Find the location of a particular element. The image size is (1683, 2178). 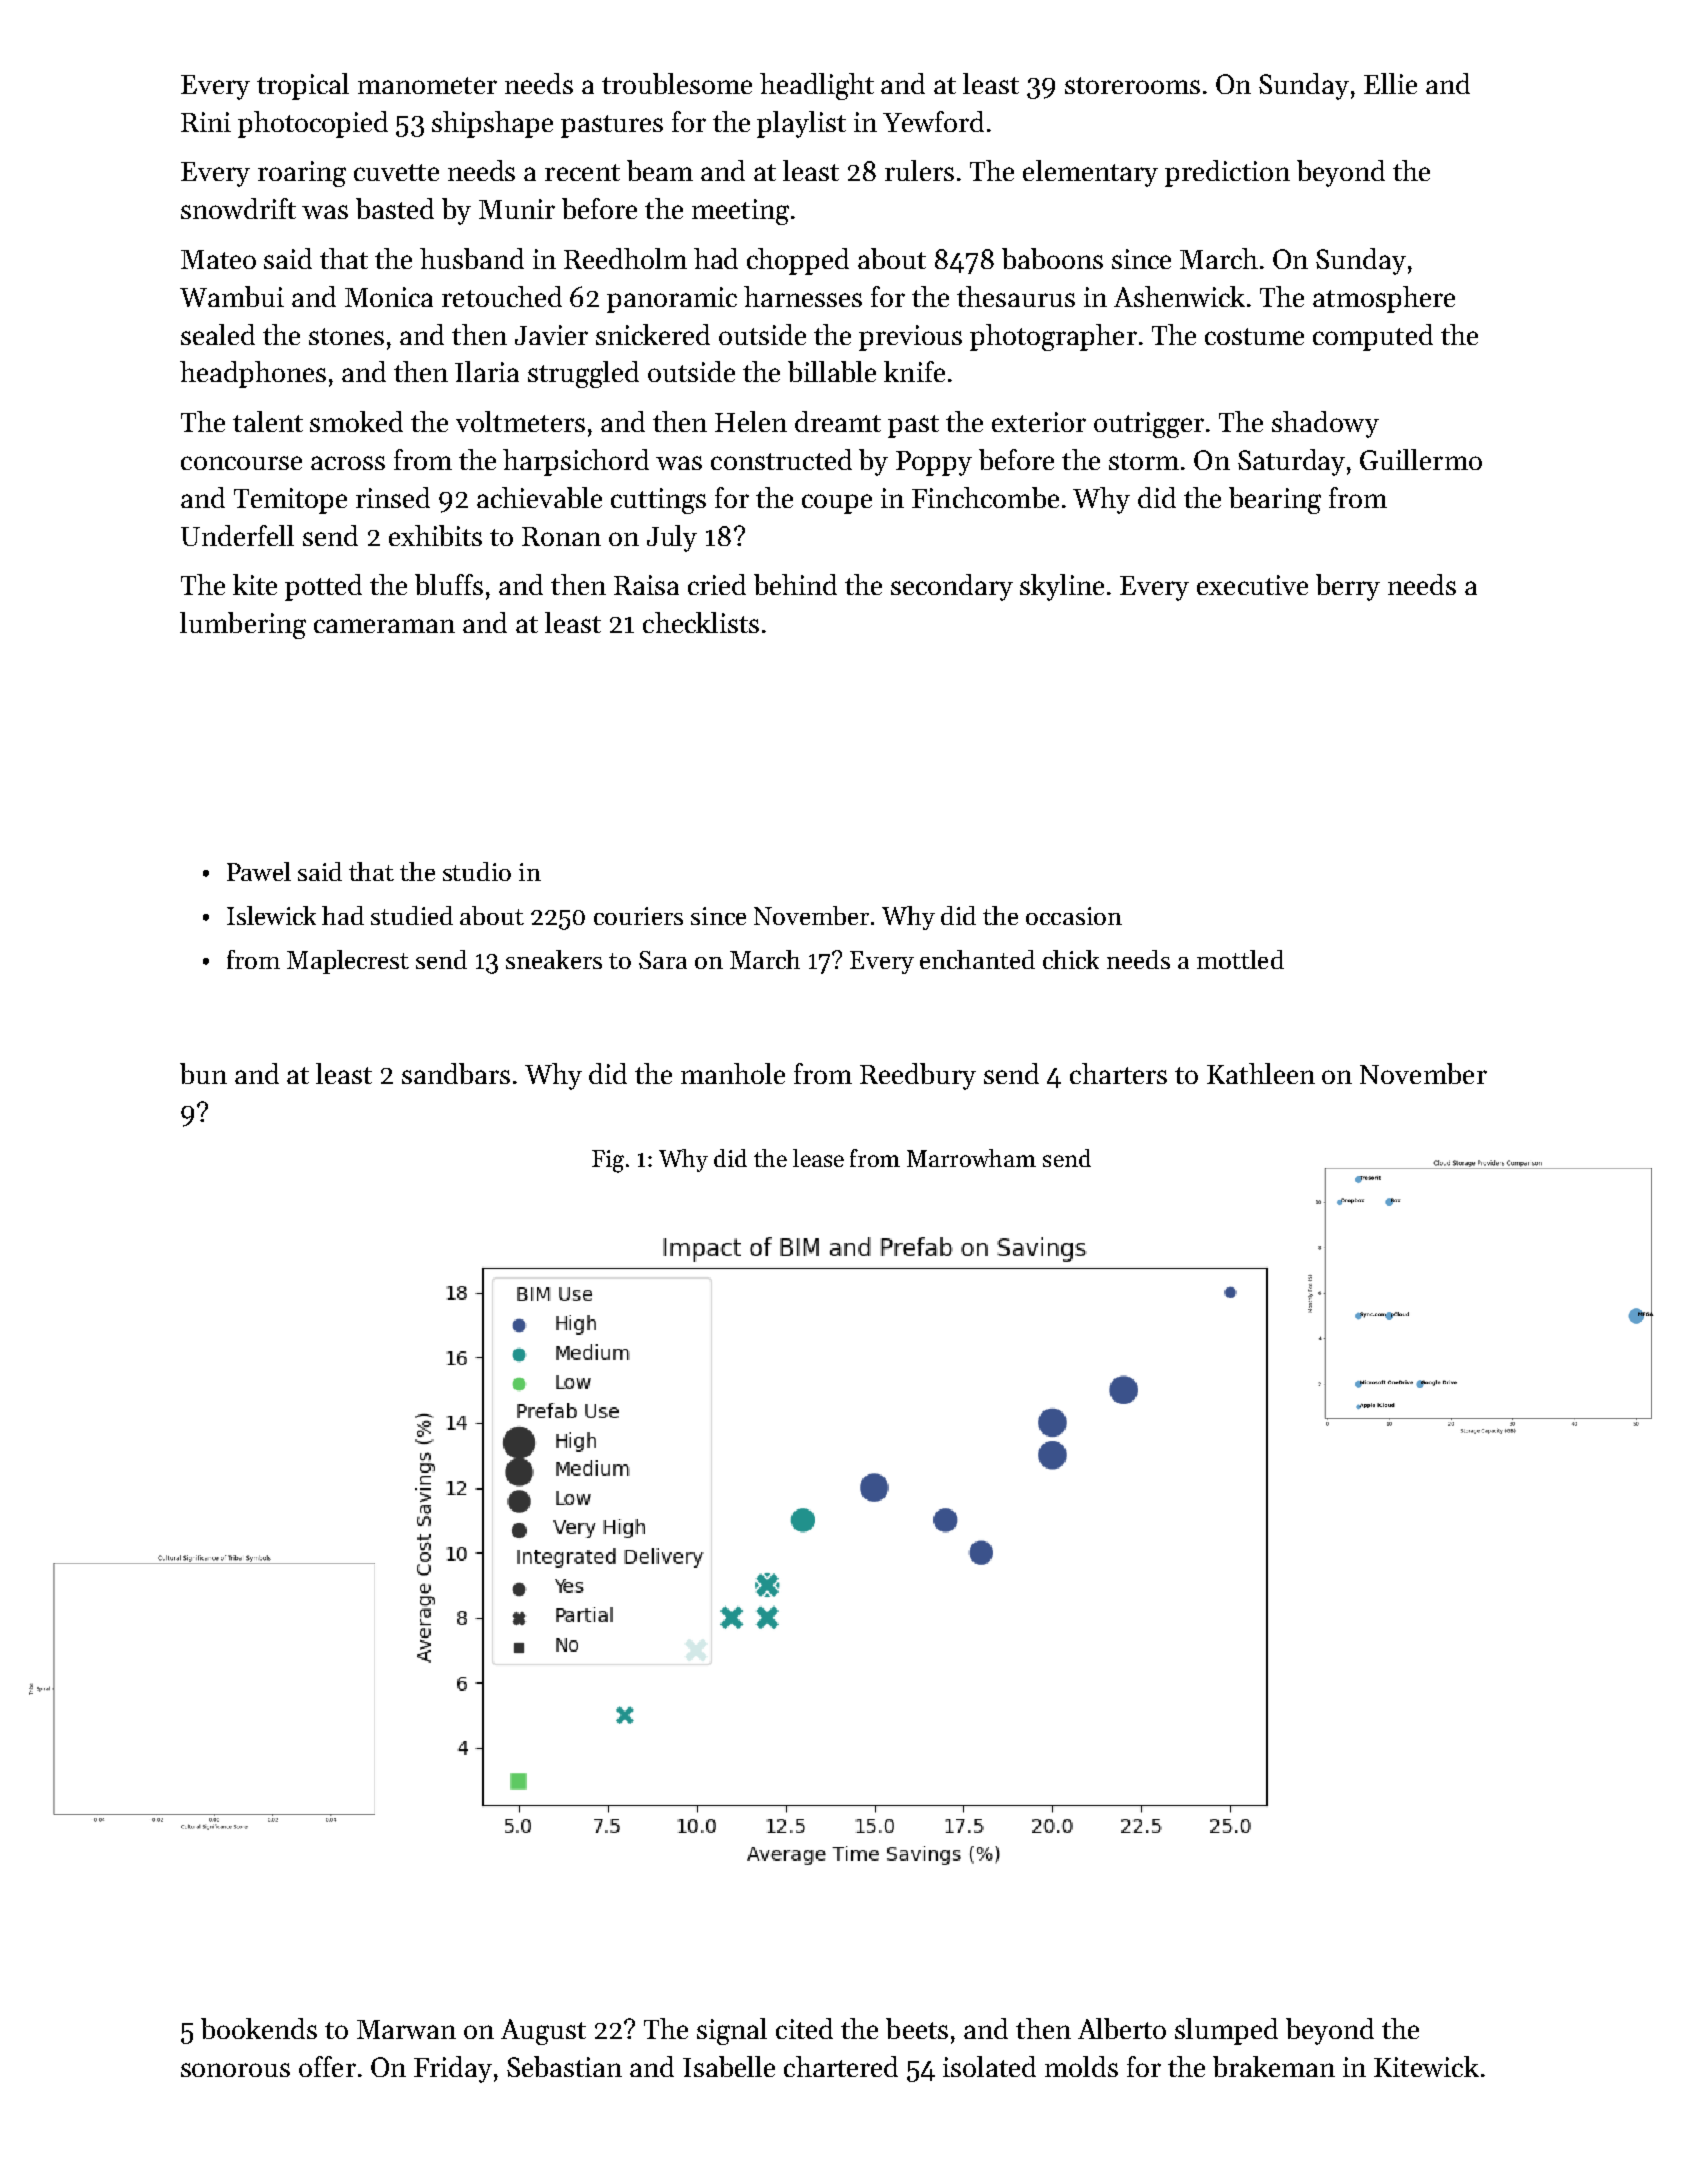

studied is located at coordinates (412, 915).
